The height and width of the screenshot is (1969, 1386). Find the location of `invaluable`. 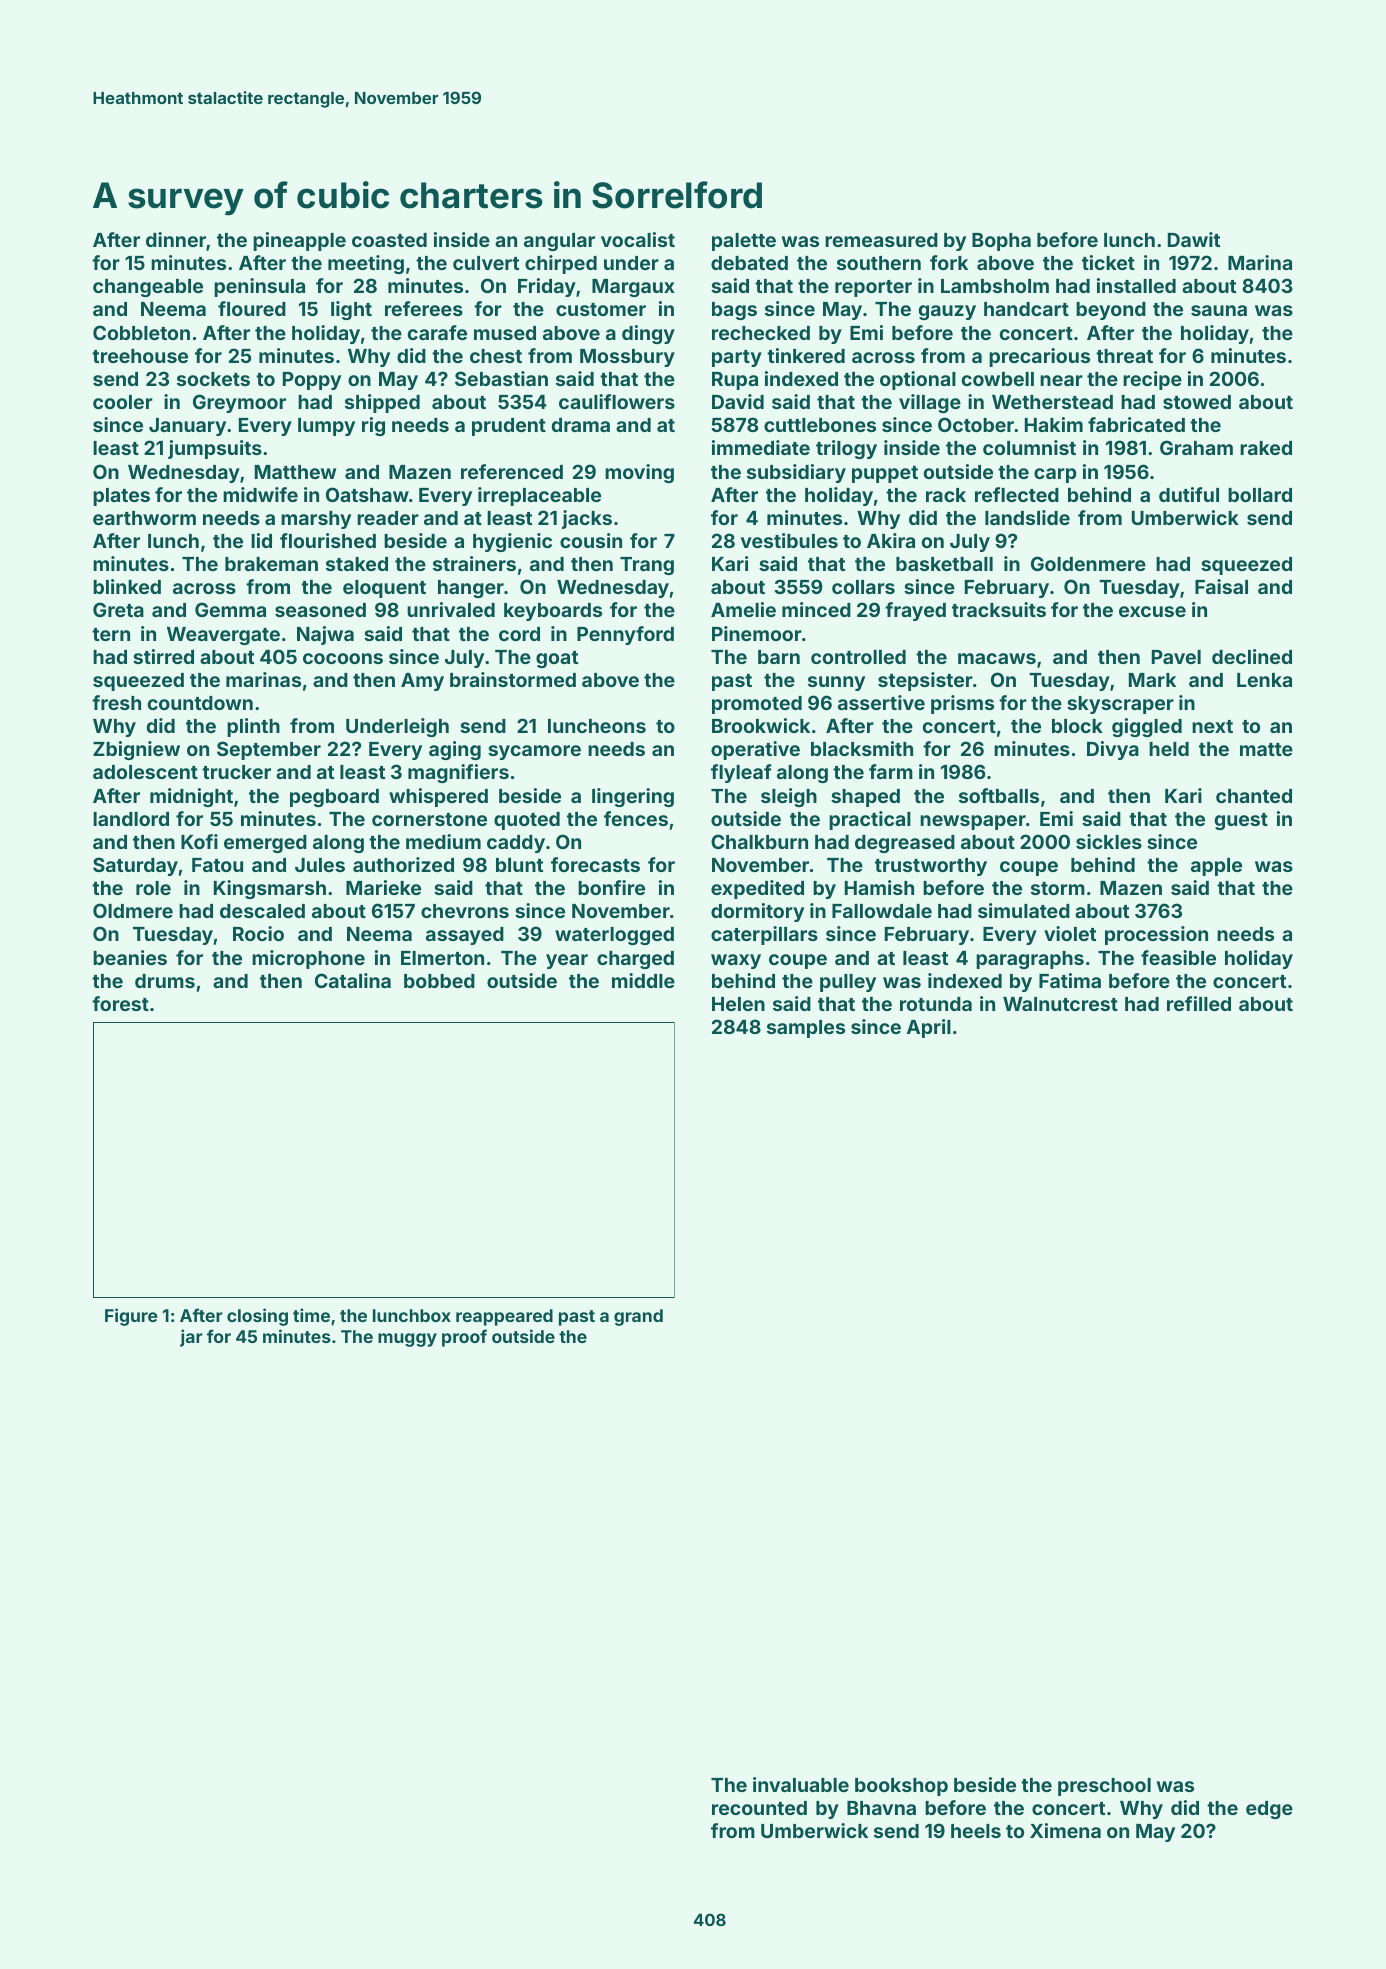

invaluable is located at coordinates (801, 1784).
